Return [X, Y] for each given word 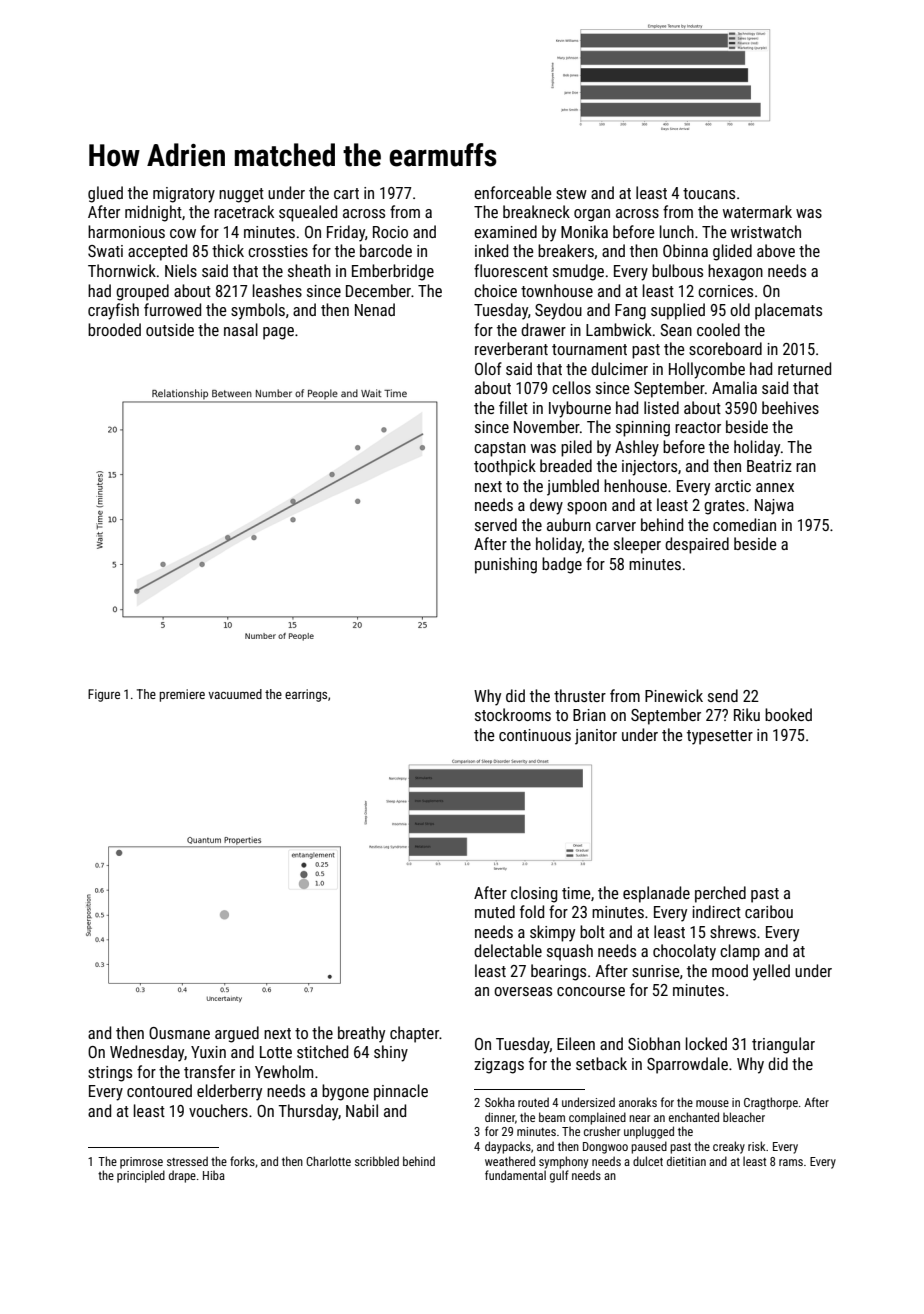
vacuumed [235, 694]
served [496, 524]
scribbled [377, 1161]
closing [534, 894]
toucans [709, 193]
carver [616, 526]
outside [170, 329]
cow [183, 233]
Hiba [214, 1175]
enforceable [512, 192]
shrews [733, 931]
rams [791, 1162]
